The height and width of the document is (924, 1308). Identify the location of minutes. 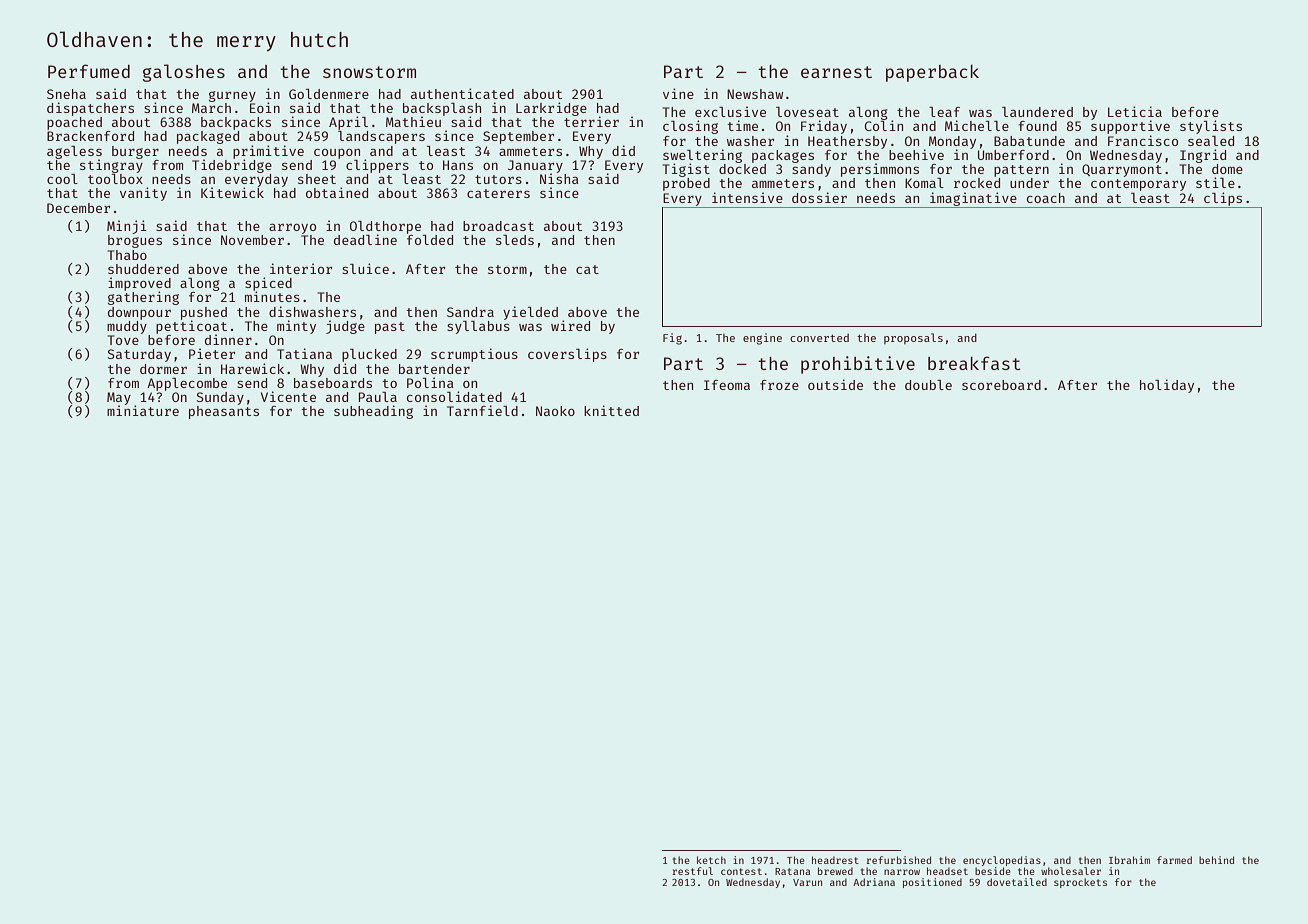
(272, 296).
